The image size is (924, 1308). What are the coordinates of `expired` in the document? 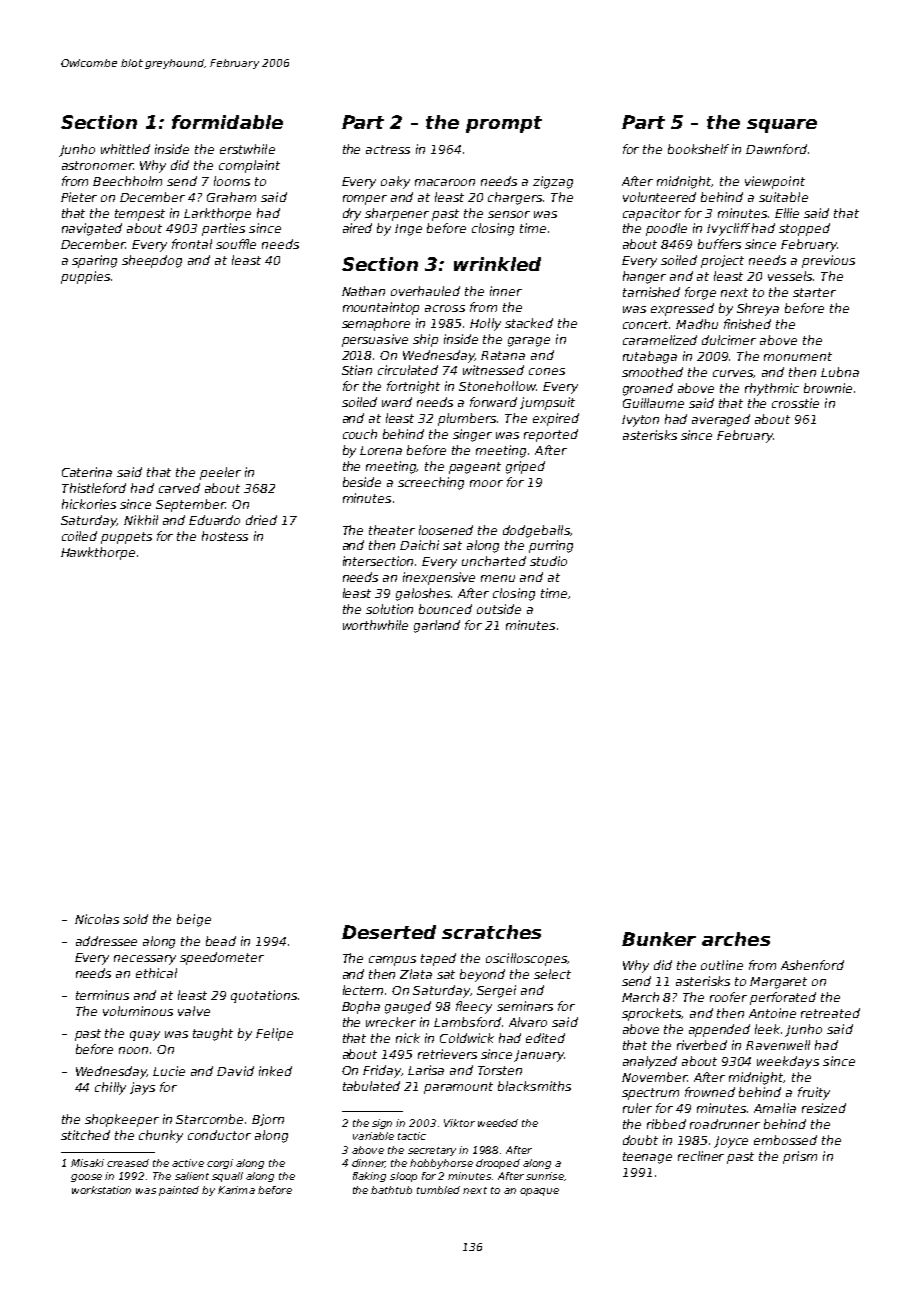 It's located at (556, 419).
